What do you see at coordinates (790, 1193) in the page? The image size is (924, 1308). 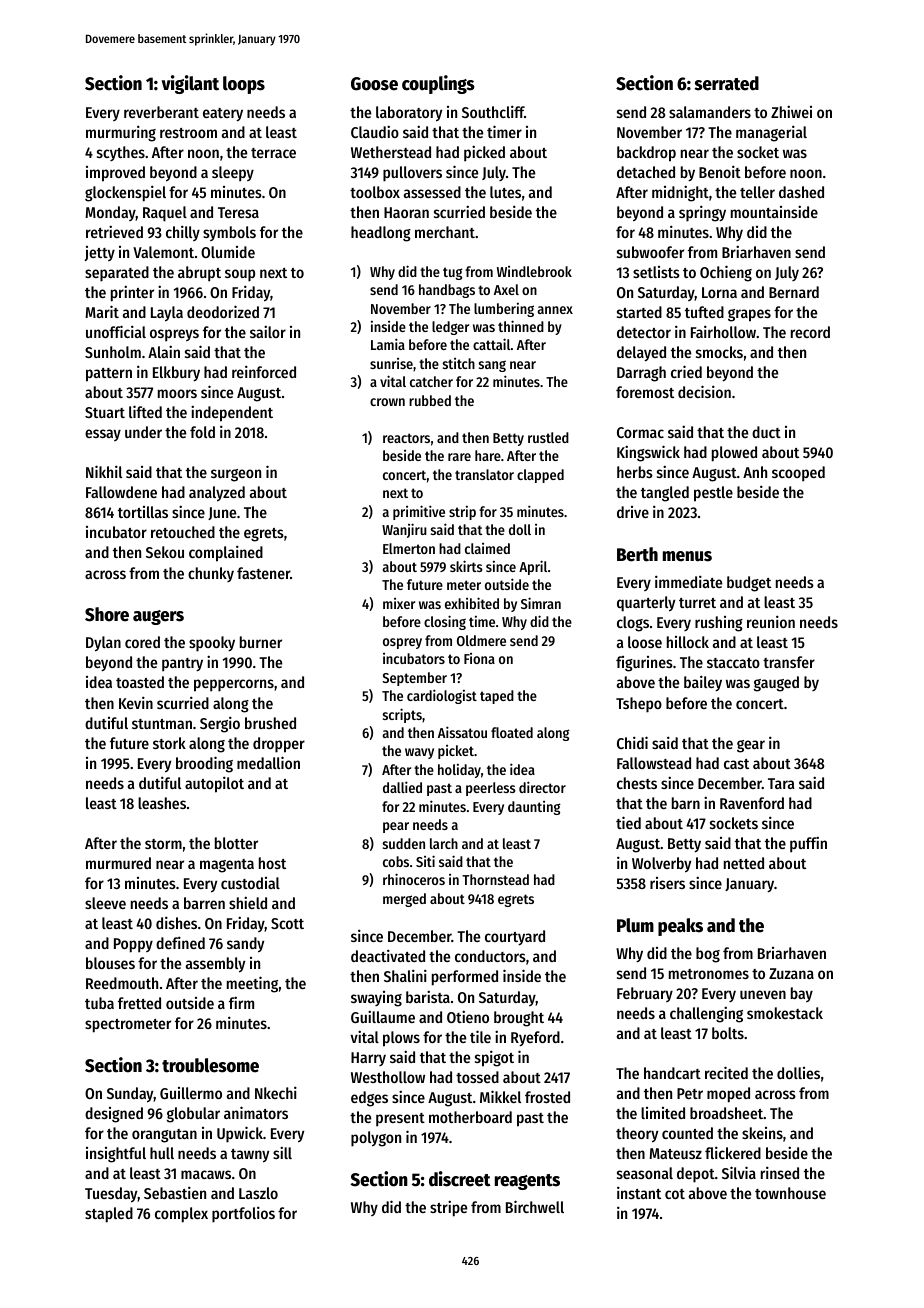 I see `townhouse` at bounding box center [790, 1193].
